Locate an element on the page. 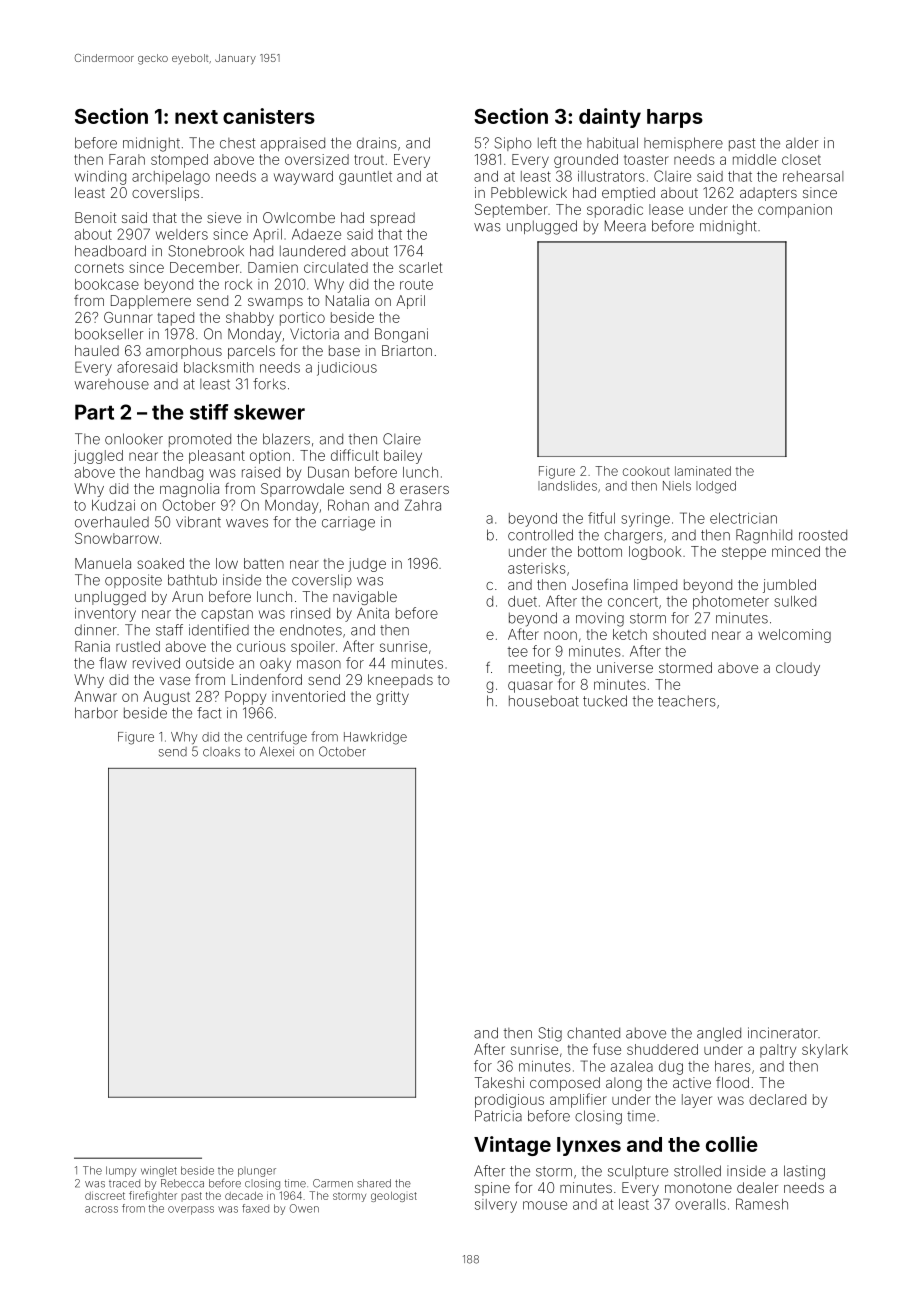 This image has height=1314, width=924. December is located at coordinates (204, 267).
